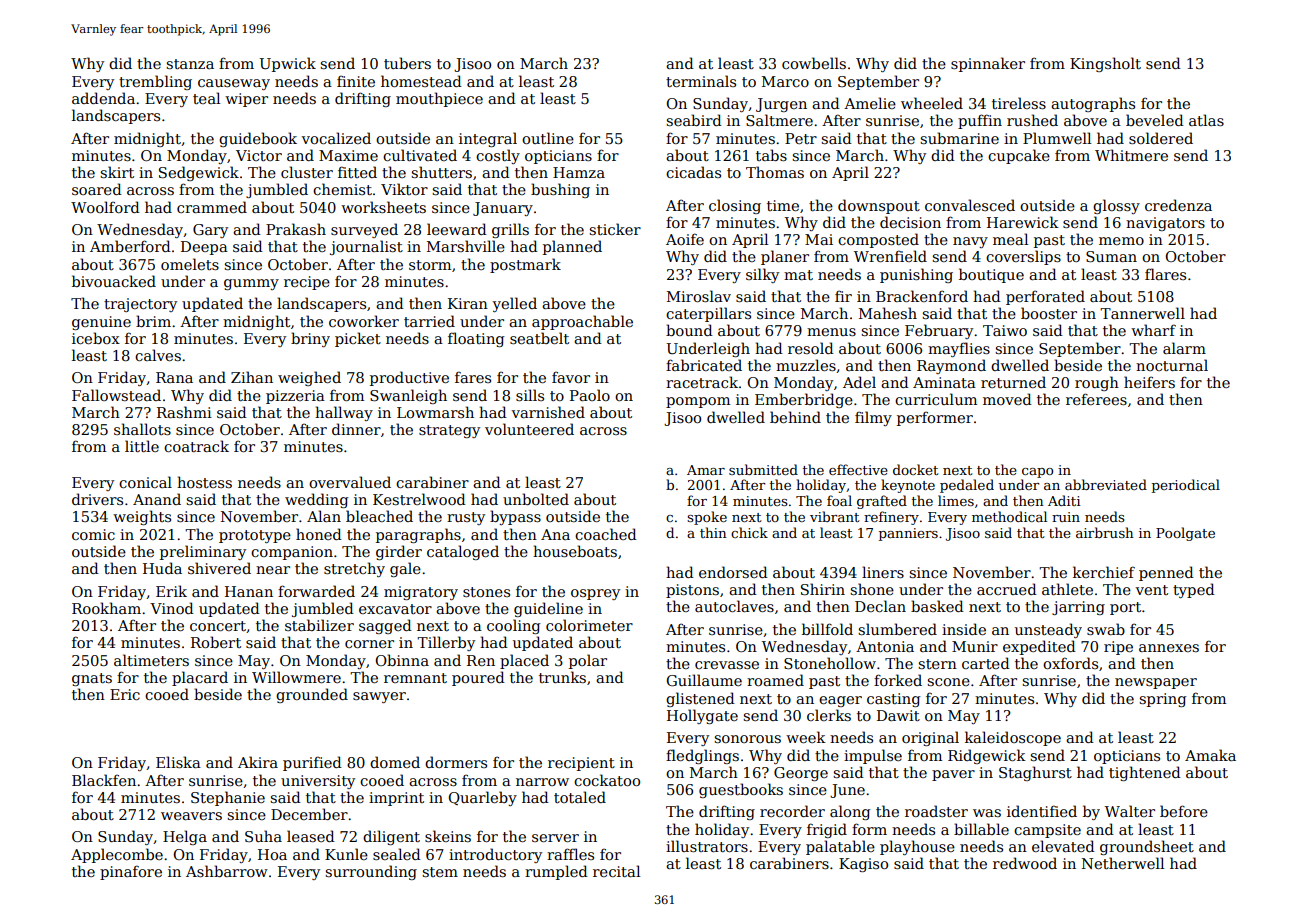  Describe the element at coordinates (212, 207) in the image. I see `crammed` at that location.
